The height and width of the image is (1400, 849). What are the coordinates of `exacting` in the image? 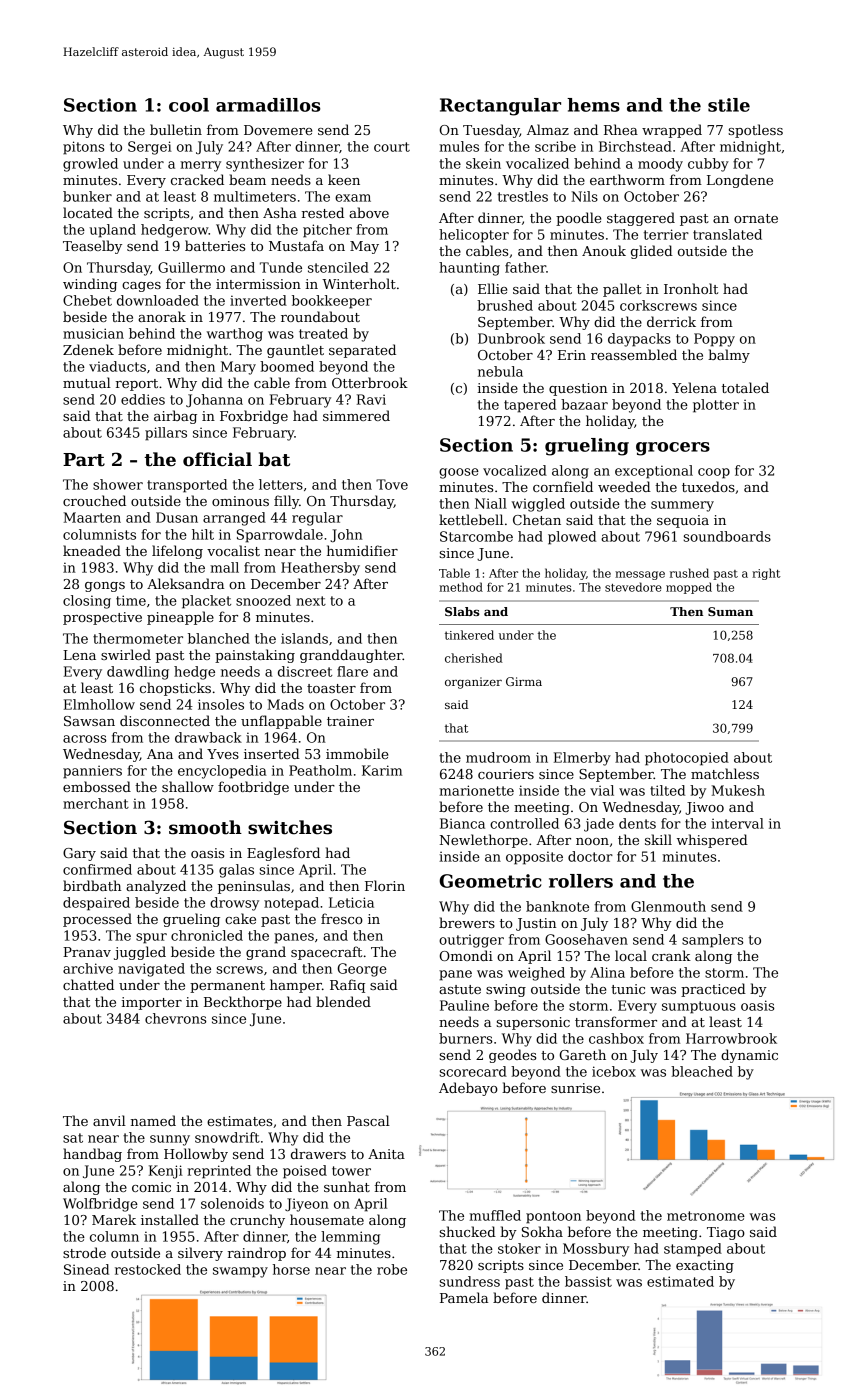 It's located at (705, 1266).
